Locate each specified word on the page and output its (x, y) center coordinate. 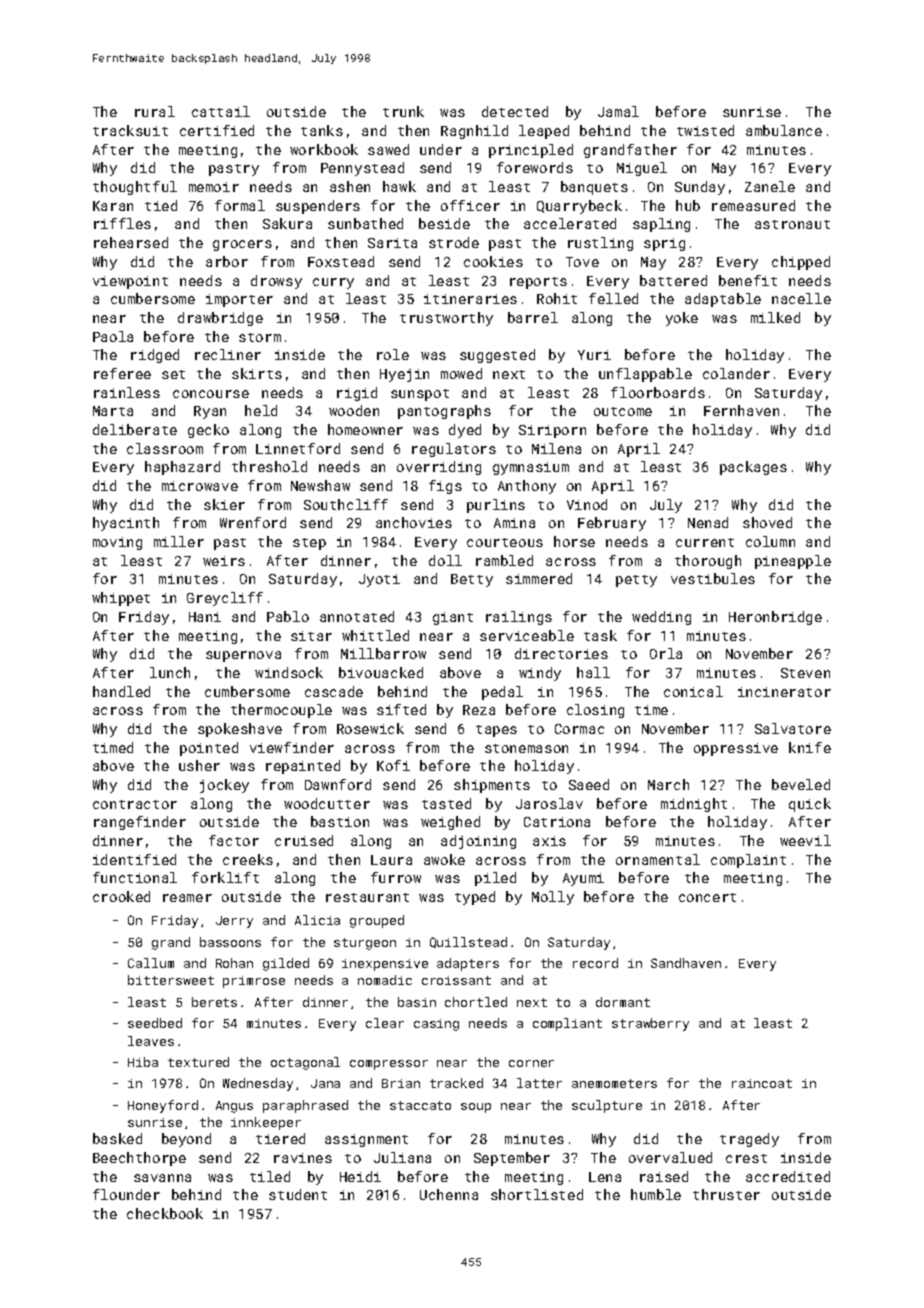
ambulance (784, 130)
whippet (121, 599)
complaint (748, 861)
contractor (135, 804)
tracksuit (130, 130)
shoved (767, 522)
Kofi (393, 765)
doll (445, 560)
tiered (280, 1138)
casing (436, 1025)
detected (515, 111)
